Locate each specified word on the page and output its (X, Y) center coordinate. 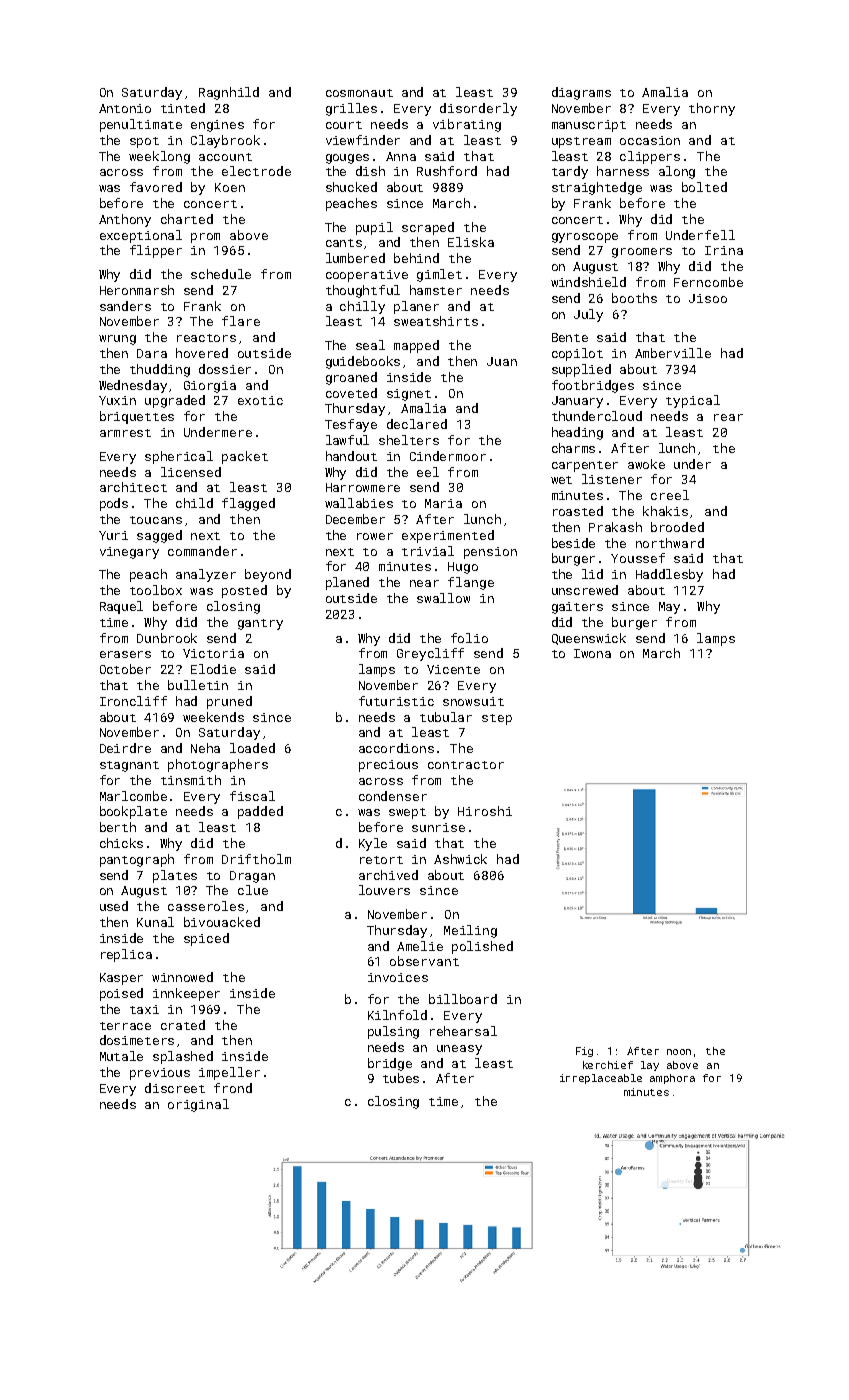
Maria (443, 503)
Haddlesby (669, 575)
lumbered (355, 258)
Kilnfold (397, 1015)
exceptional (141, 236)
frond (233, 1088)
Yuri (113, 535)
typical (693, 401)
